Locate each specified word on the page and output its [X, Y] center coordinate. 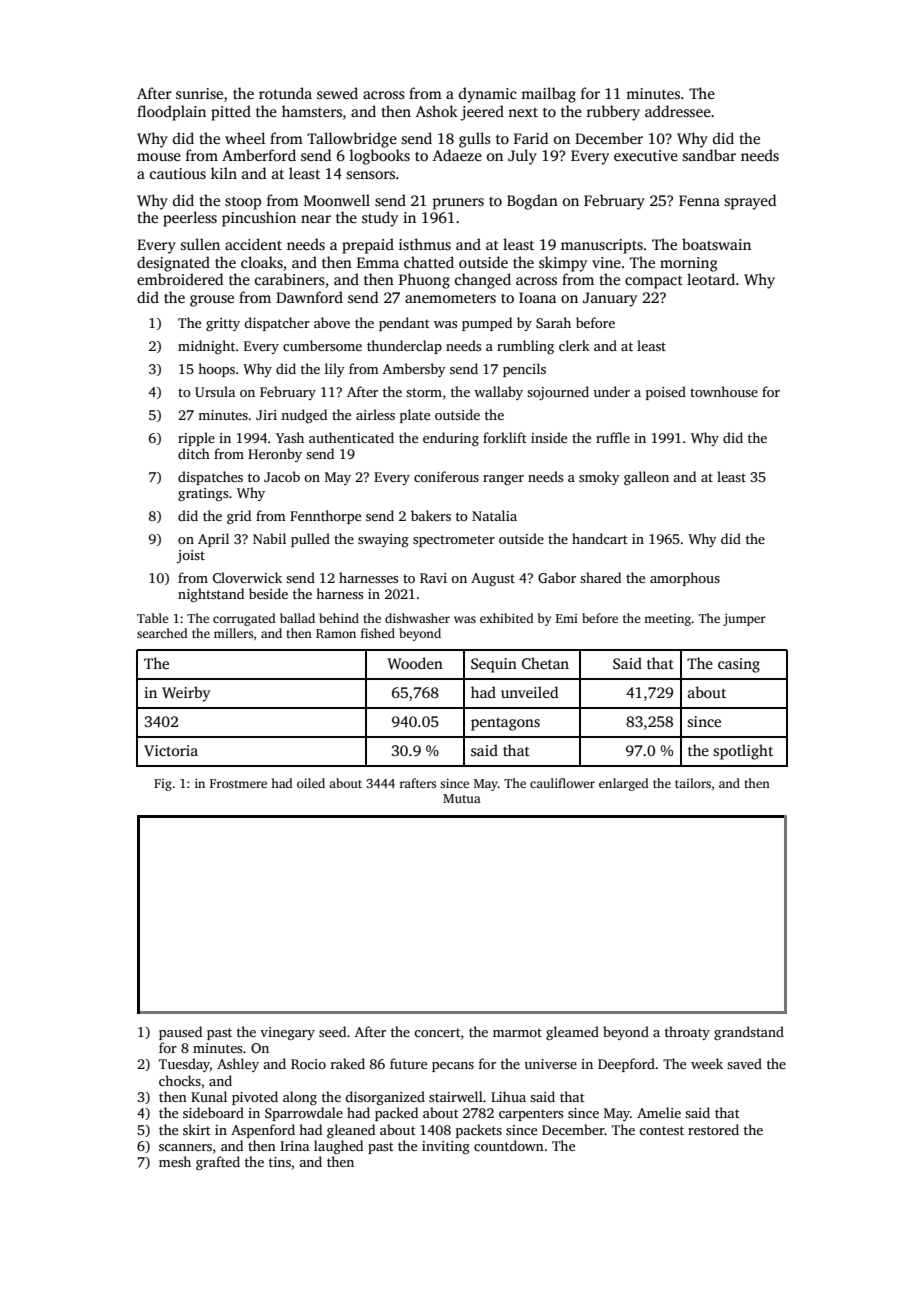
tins [280, 1162]
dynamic [488, 95]
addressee [678, 111]
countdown [509, 1145]
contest [661, 1130]
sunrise [199, 93]
